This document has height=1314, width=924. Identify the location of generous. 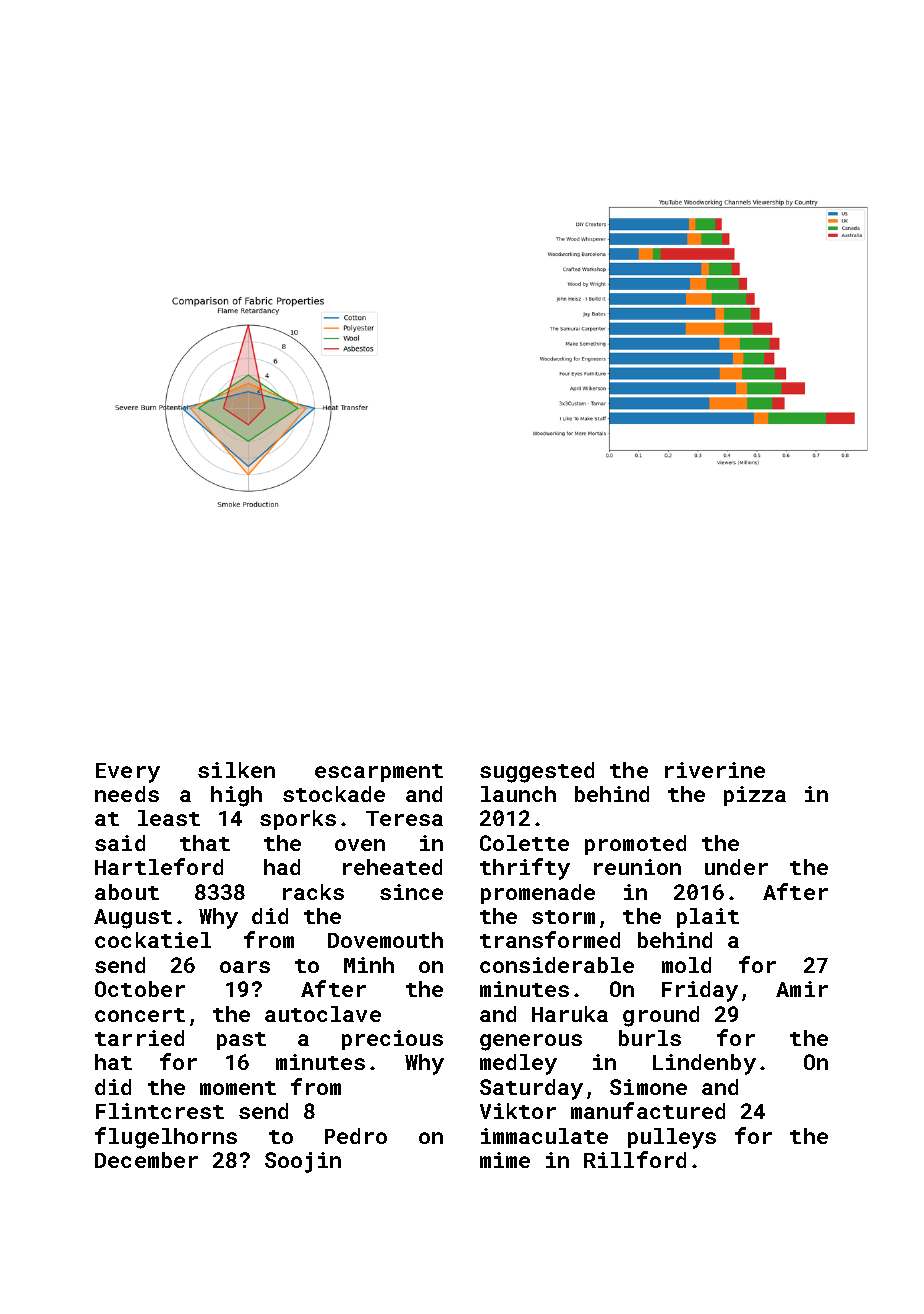
(531, 1042).
